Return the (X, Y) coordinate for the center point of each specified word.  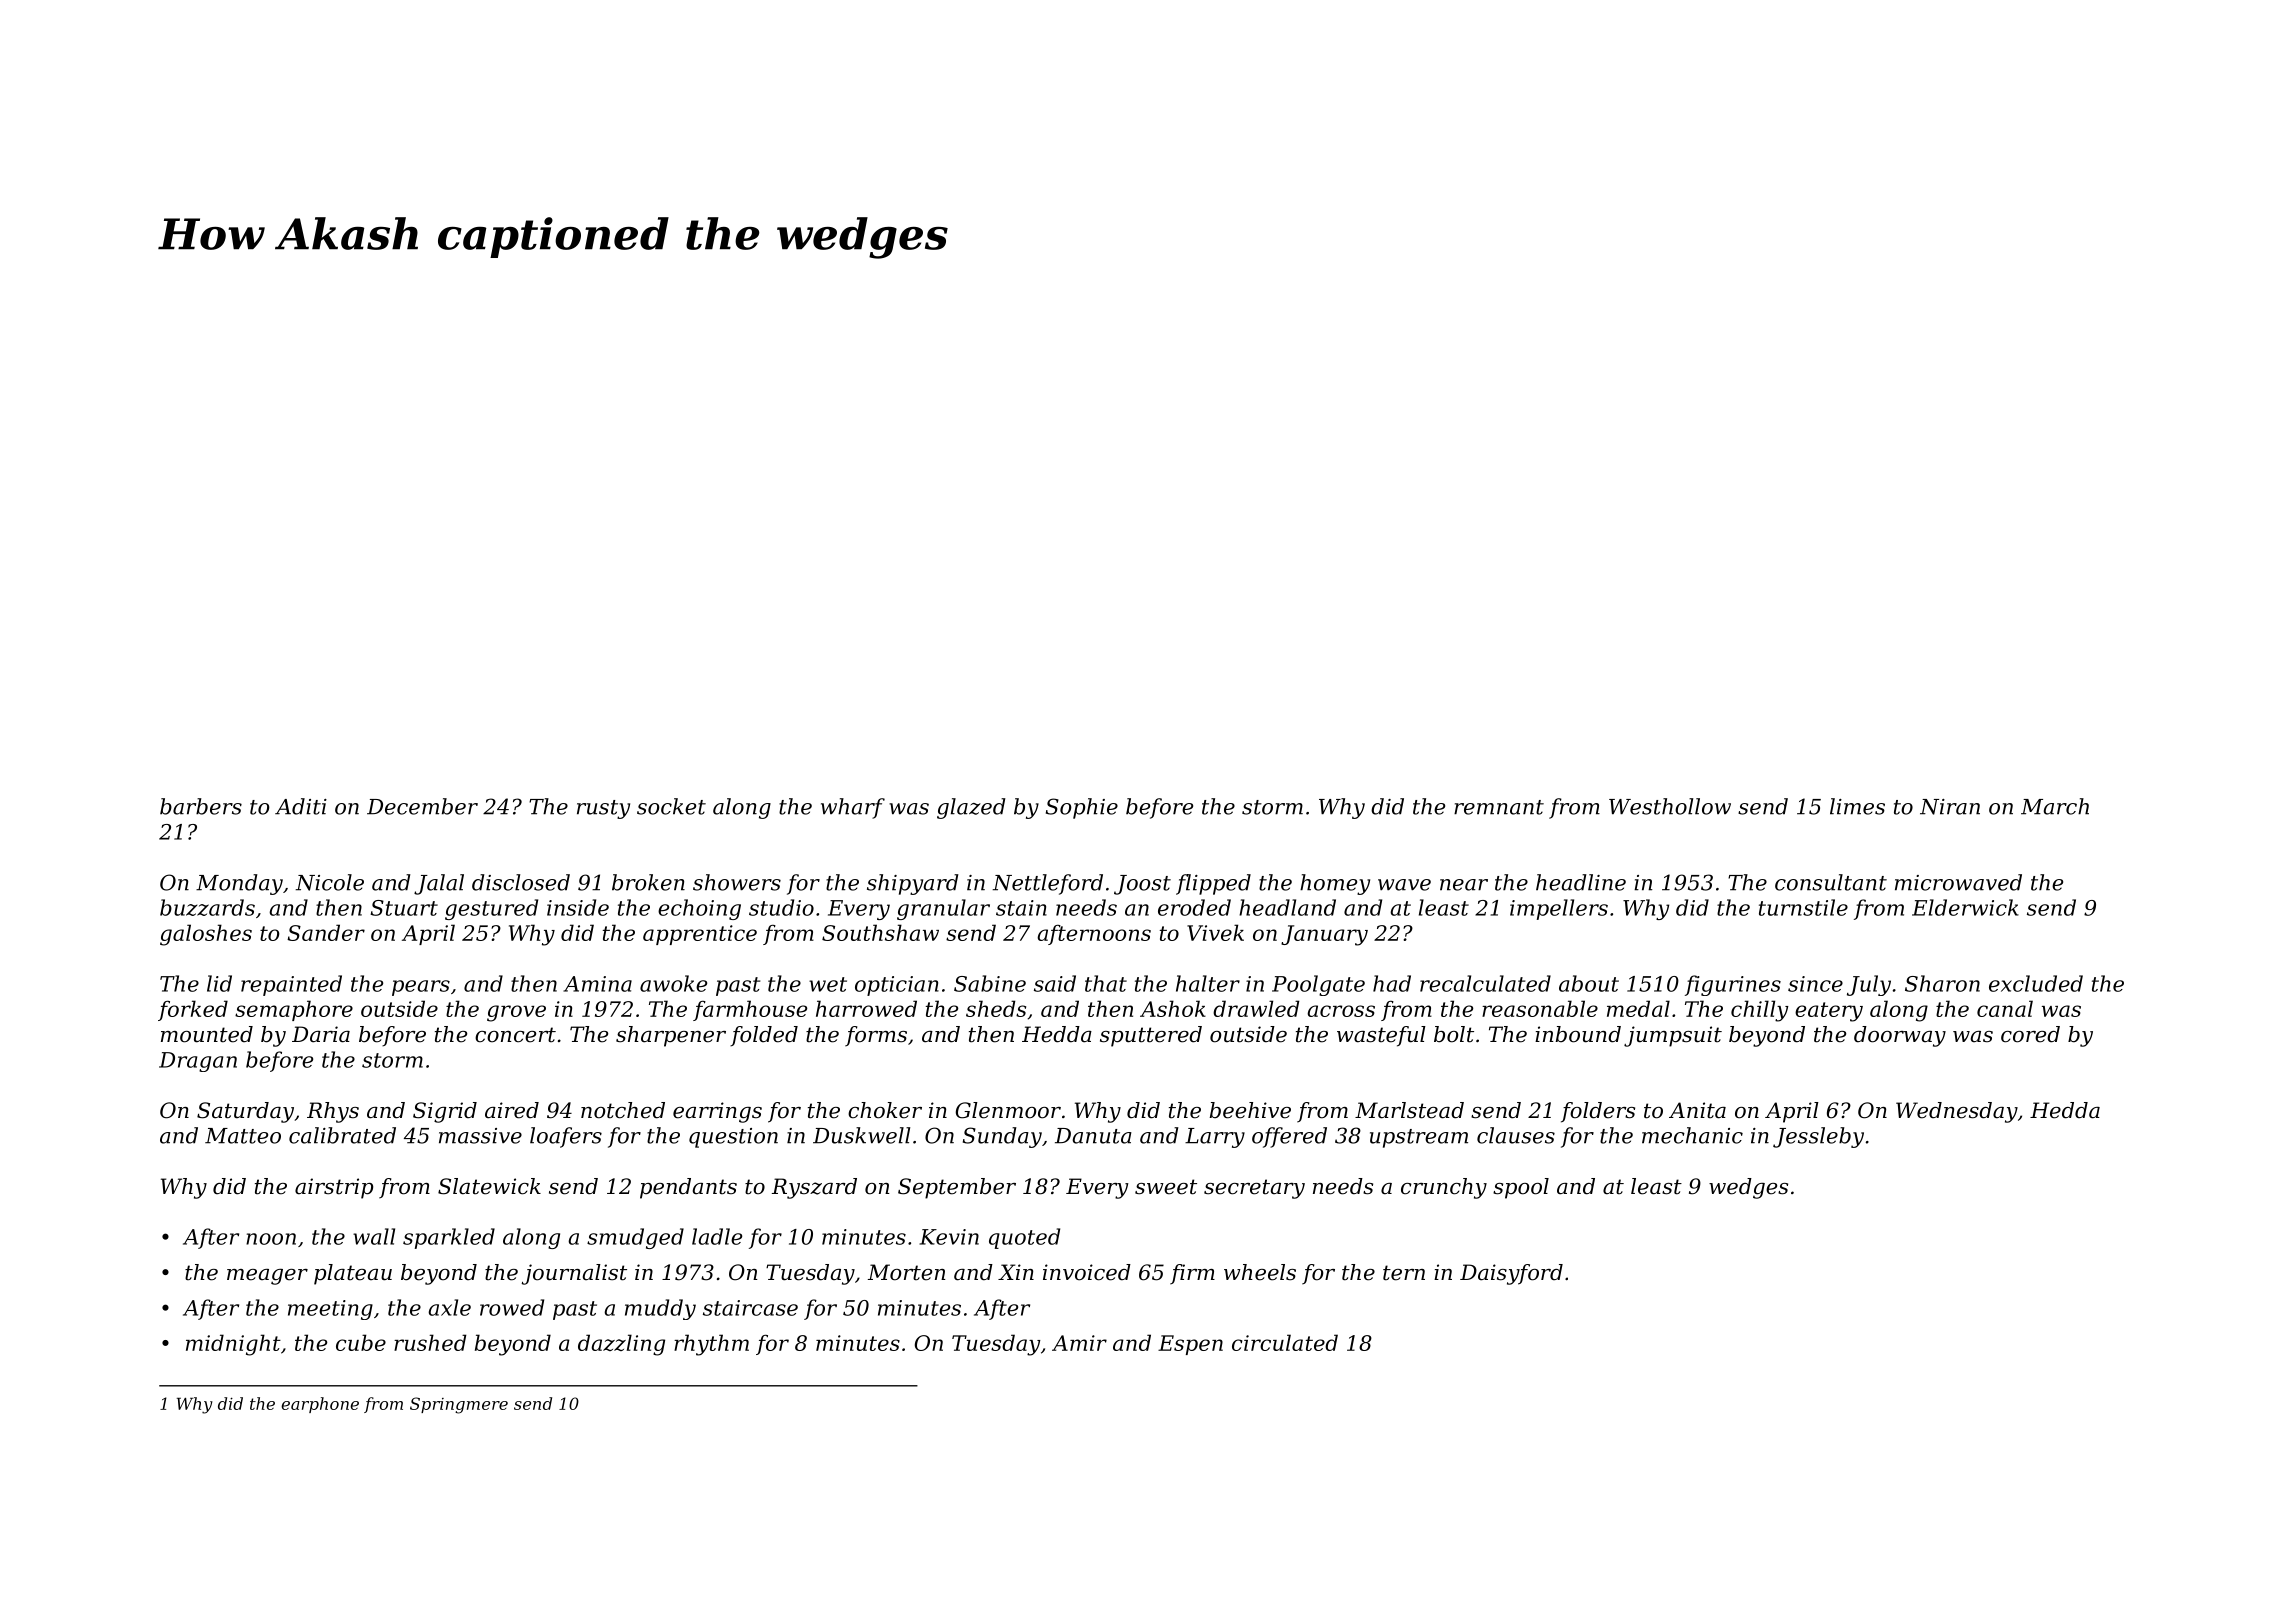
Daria (321, 1034)
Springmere (459, 1405)
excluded (2036, 983)
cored (2030, 1034)
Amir (1079, 1343)
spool (1521, 1188)
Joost (1142, 885)
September (957, 1188)
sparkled (449, 1238)
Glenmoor (1008, 1110)
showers (737, 882)
